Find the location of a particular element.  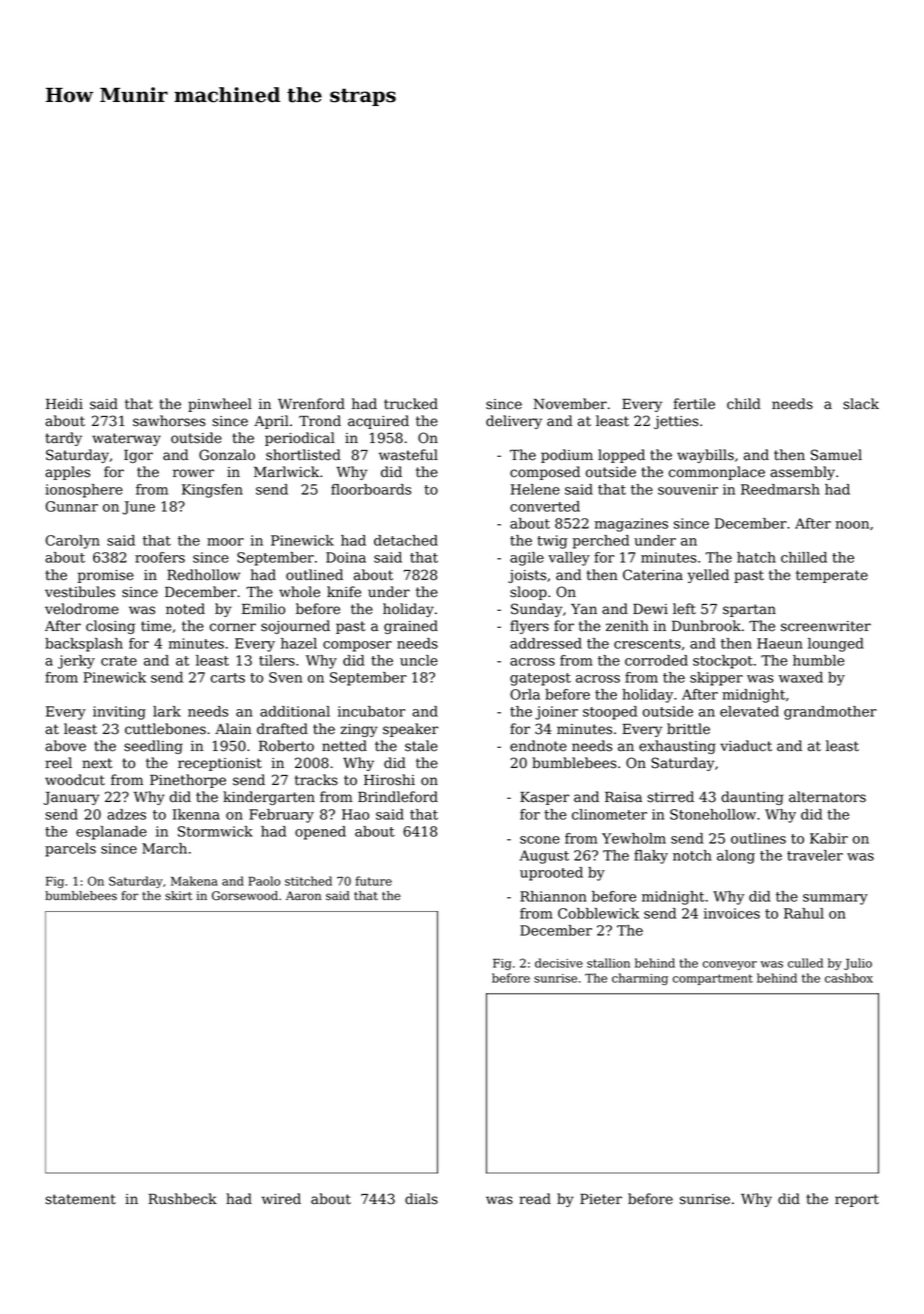

decisive is located at coordinates (559, 963).
